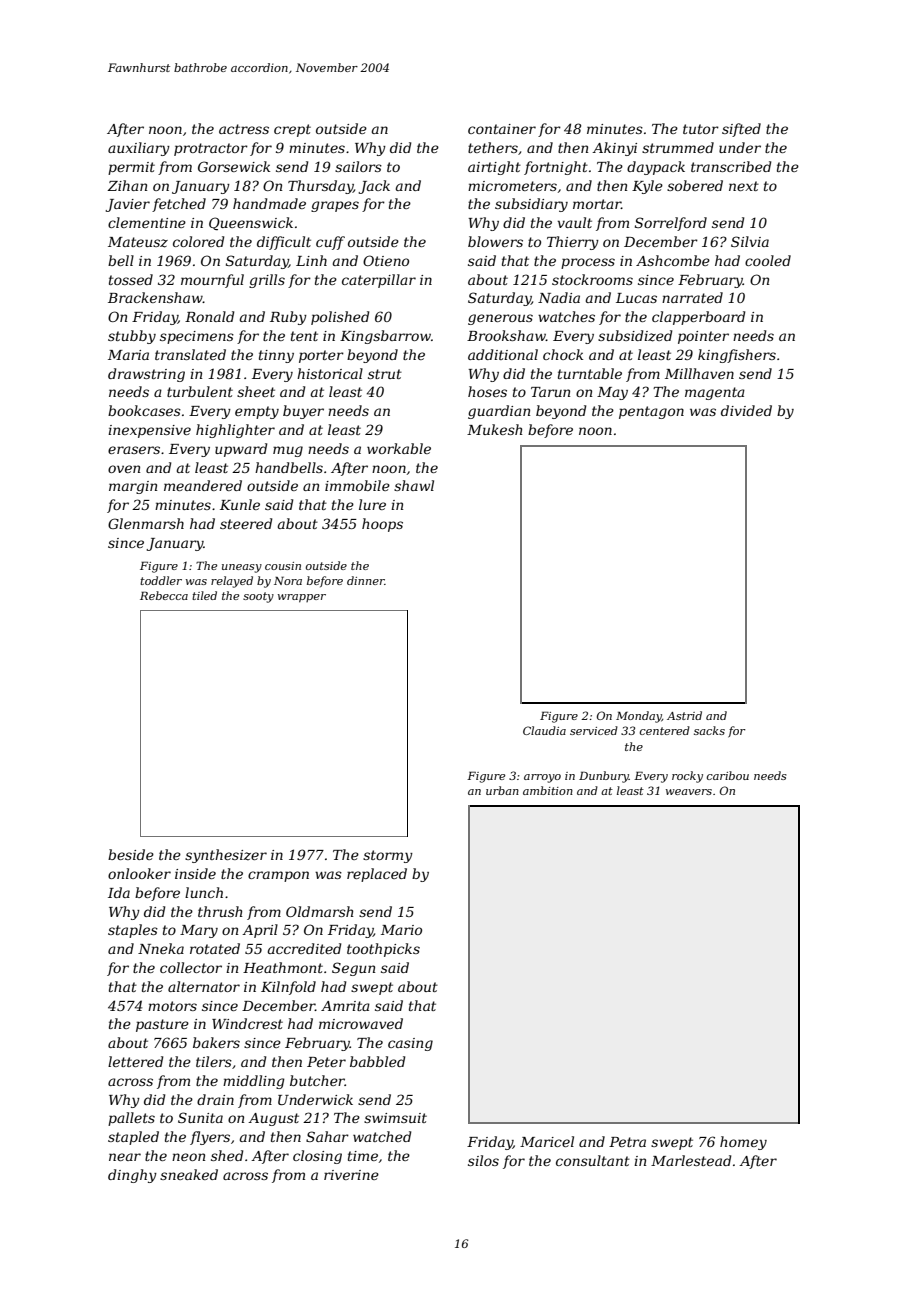 This image has width=908, height=1316. Describe the element at coordinates (768, 260) in the image. I see `cooled` at that location.
